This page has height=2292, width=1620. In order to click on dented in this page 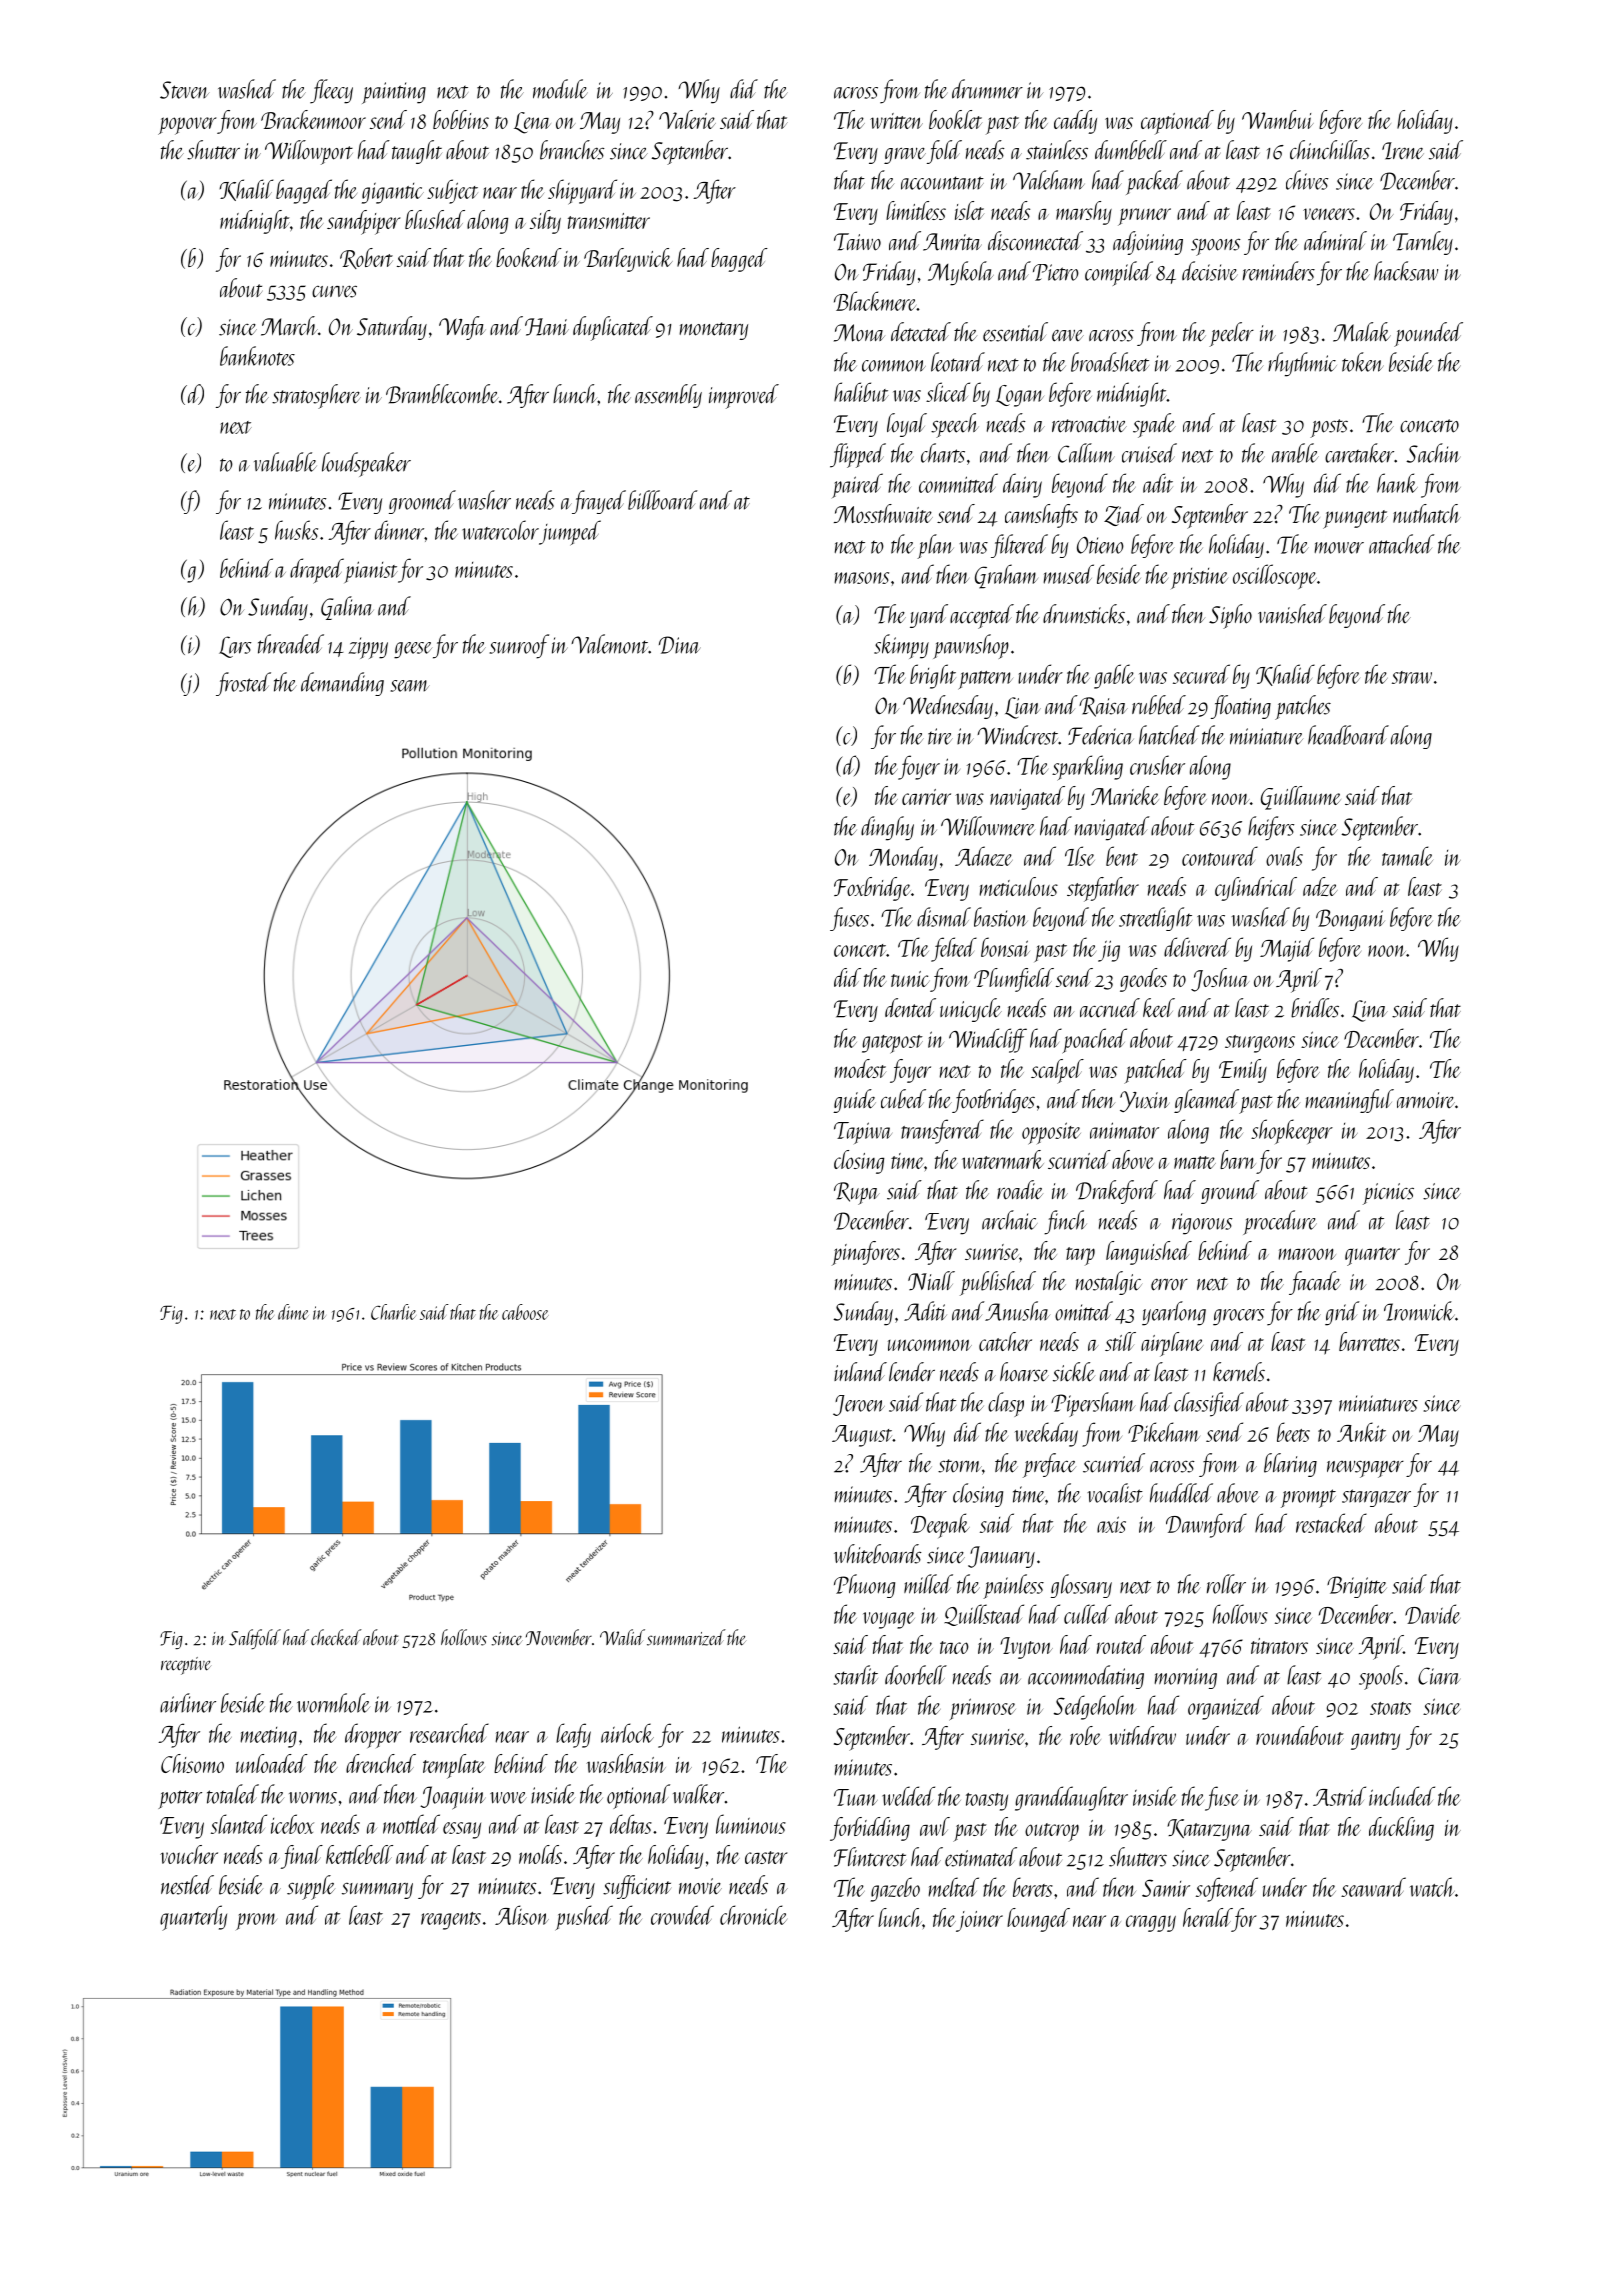, I will do `click(910, 1008)`.
